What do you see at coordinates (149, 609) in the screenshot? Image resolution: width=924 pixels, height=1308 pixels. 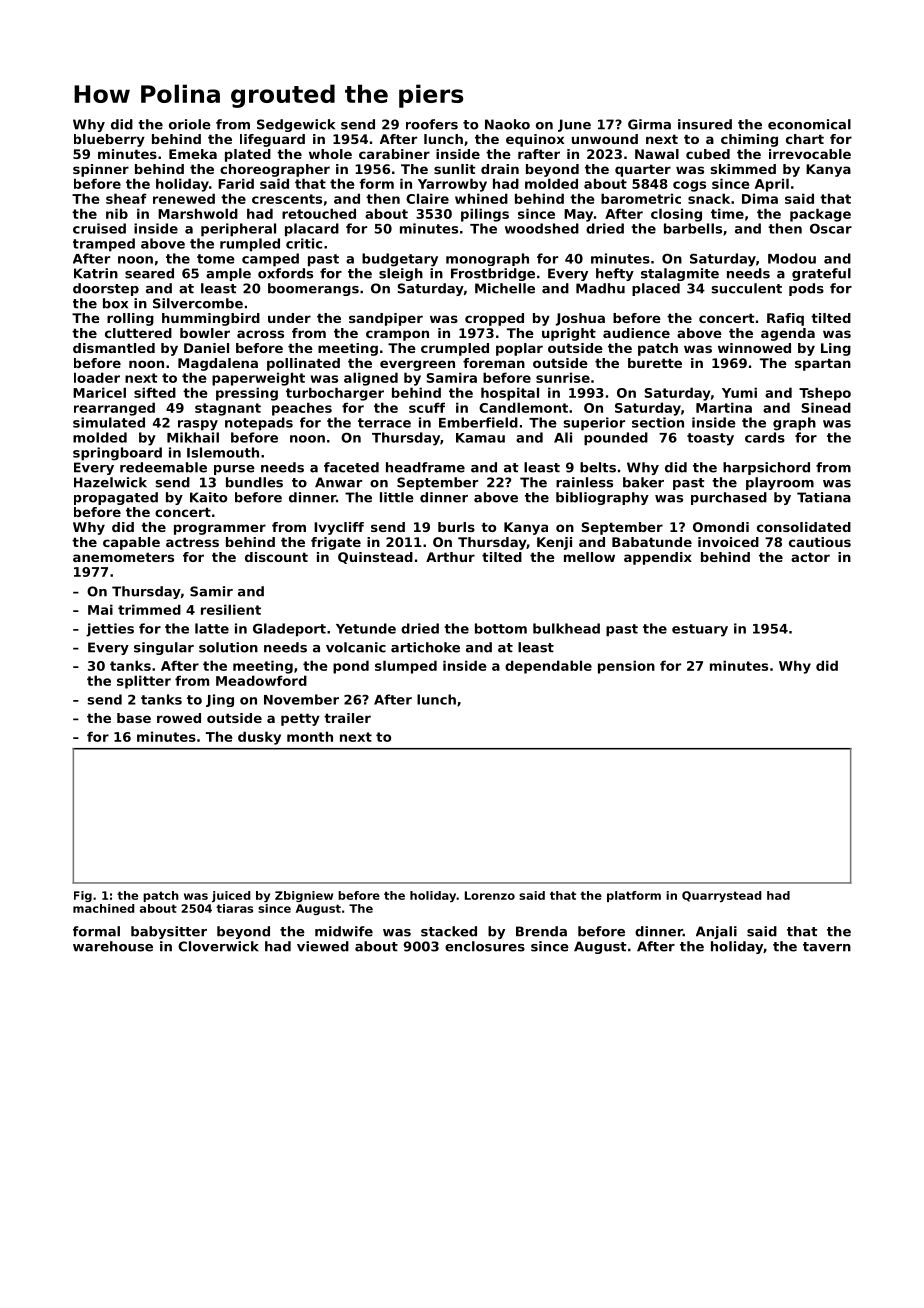 I see `trimmed` at bounding box center [149, 609].
